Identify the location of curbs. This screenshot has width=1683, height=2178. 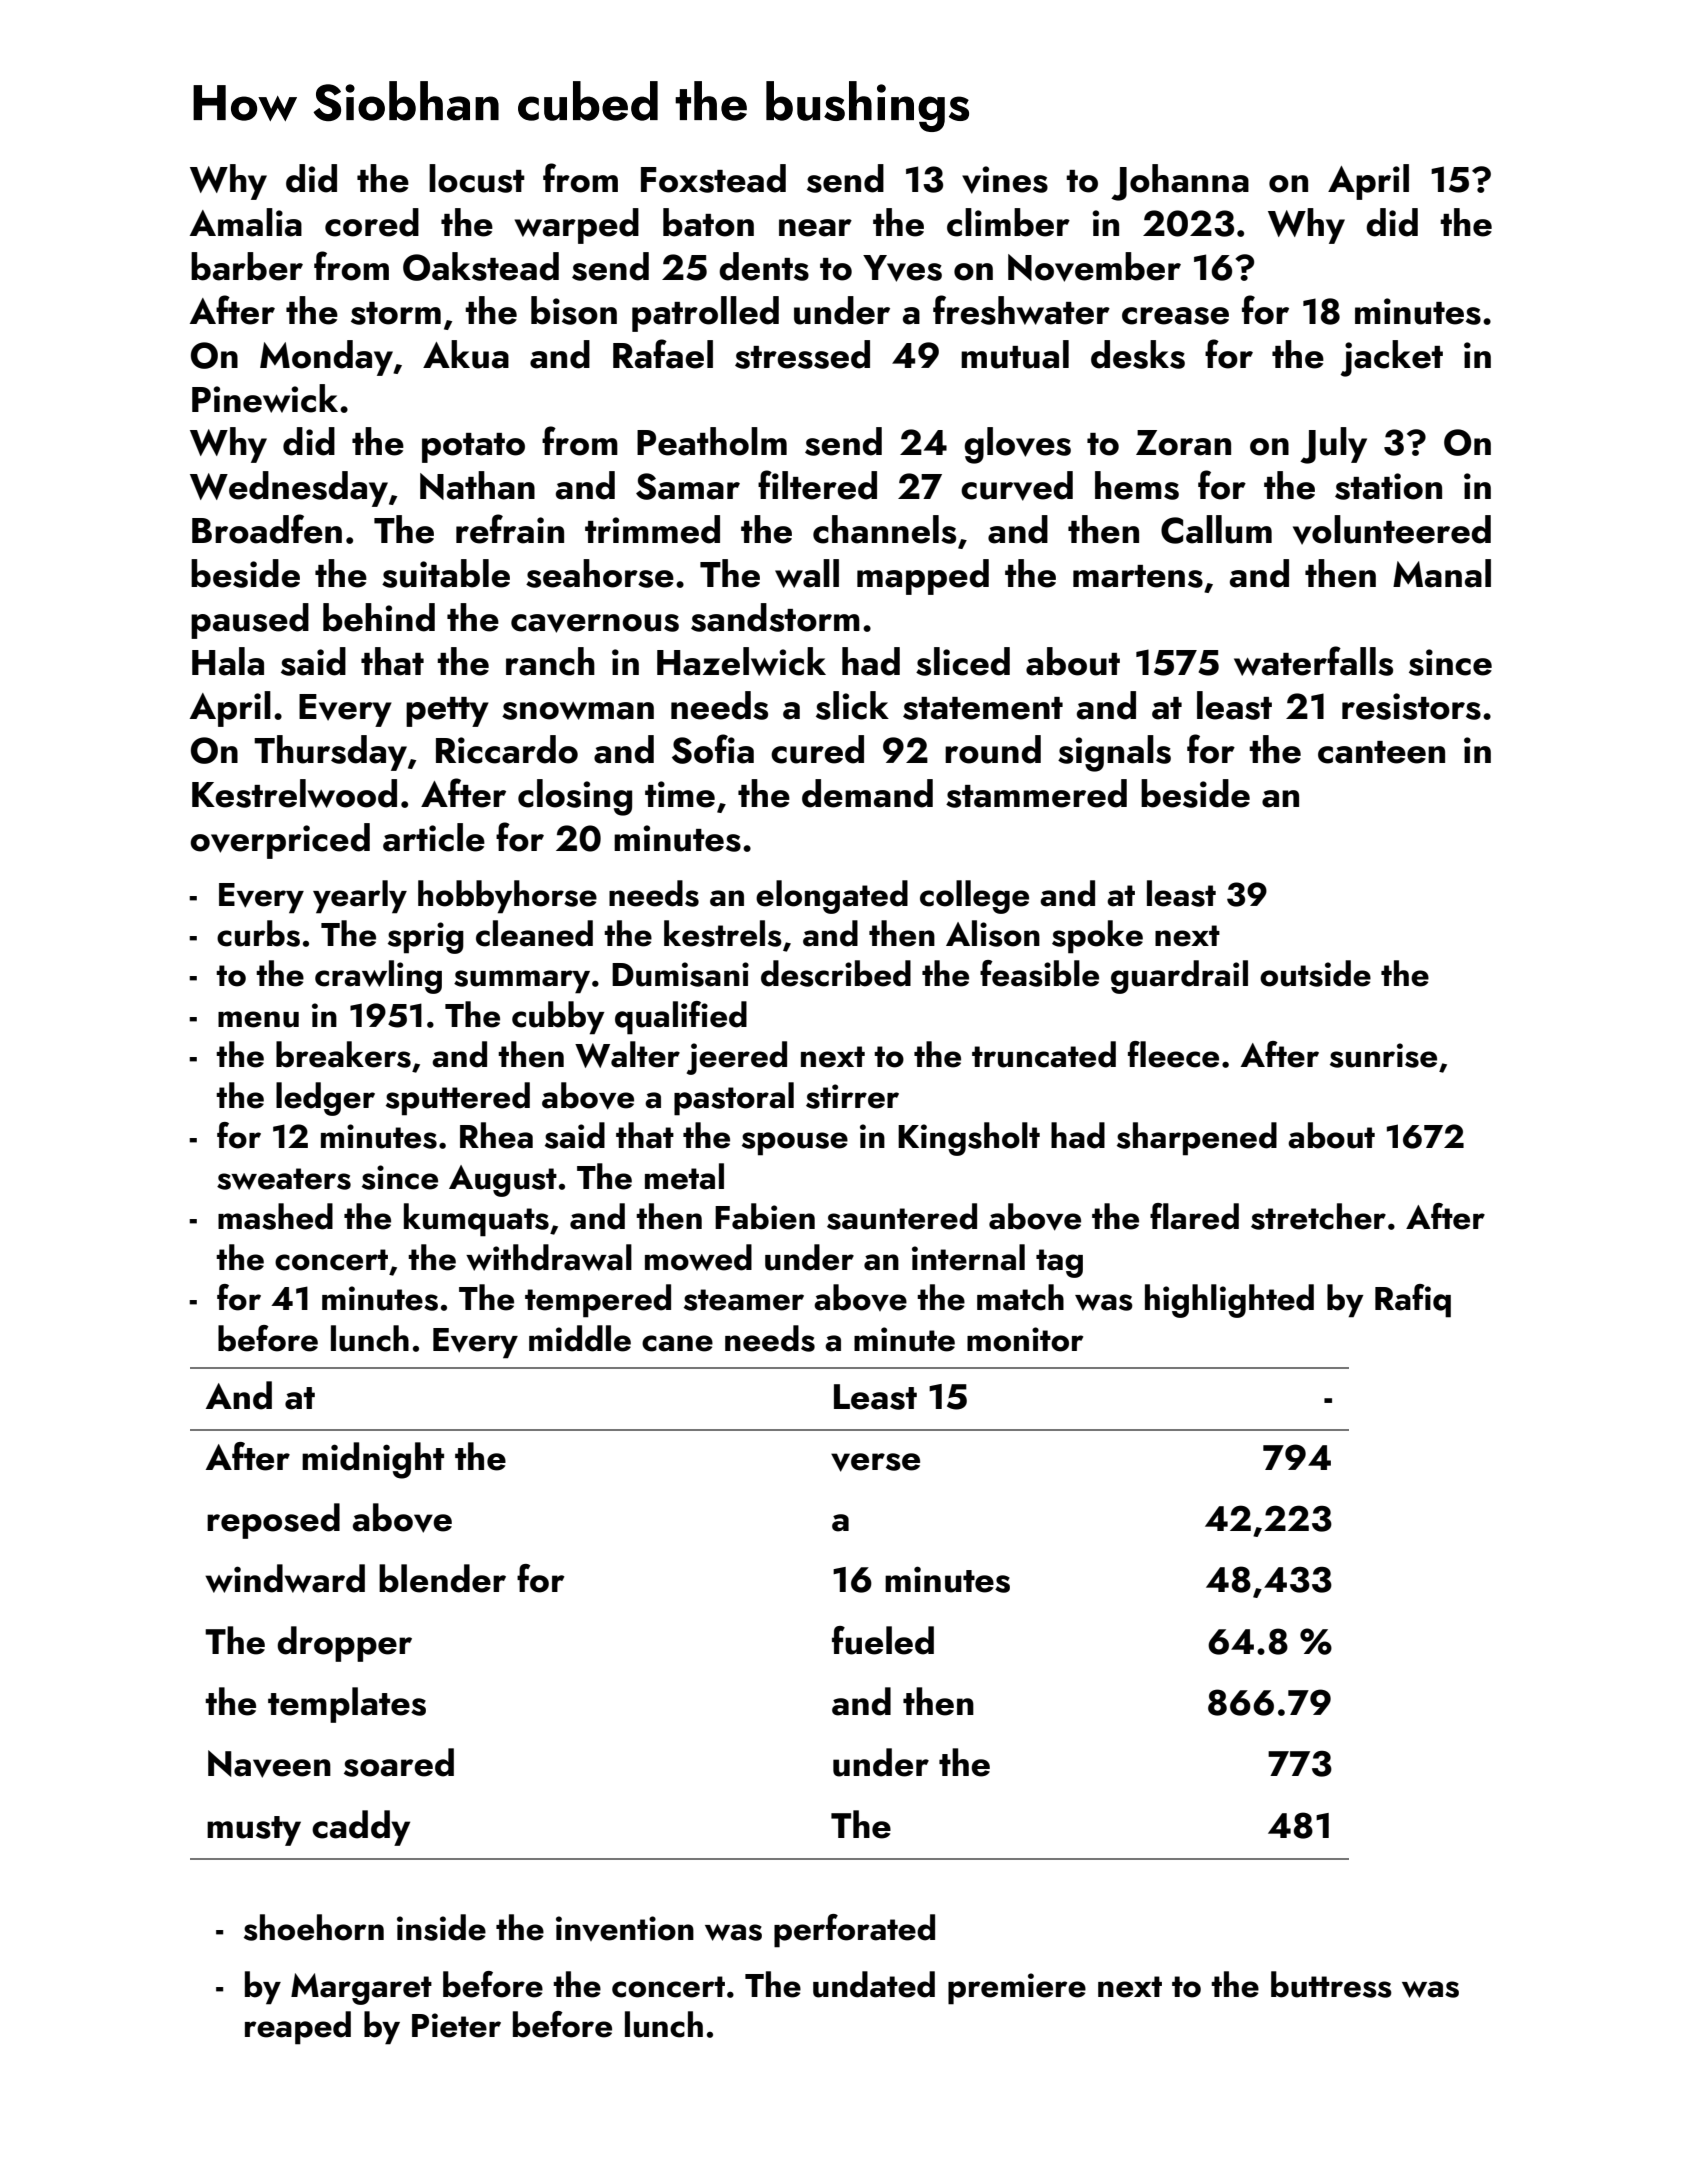
(258, 933).
